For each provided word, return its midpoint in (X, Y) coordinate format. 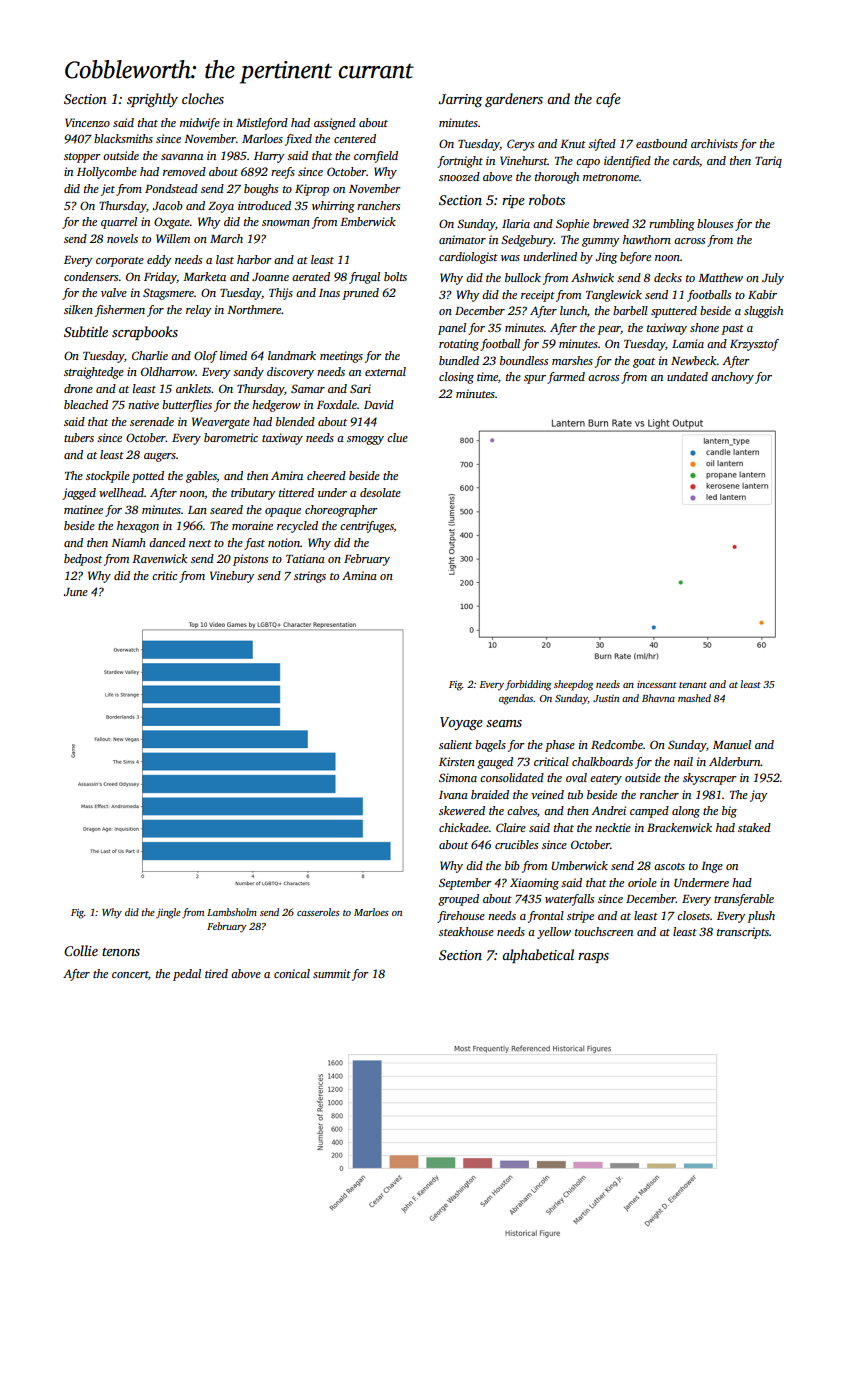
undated (687, 376)
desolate (380, 492)
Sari (360, 388)
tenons (121, 951)
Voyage (461, 723)
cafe (608, 100)
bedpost (83, 560)
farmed (566, 378)
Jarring (460, 100)
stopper (82, 158)
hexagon (138, 527)
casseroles (318, 912)
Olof (206, 357)
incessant (657, 684)
